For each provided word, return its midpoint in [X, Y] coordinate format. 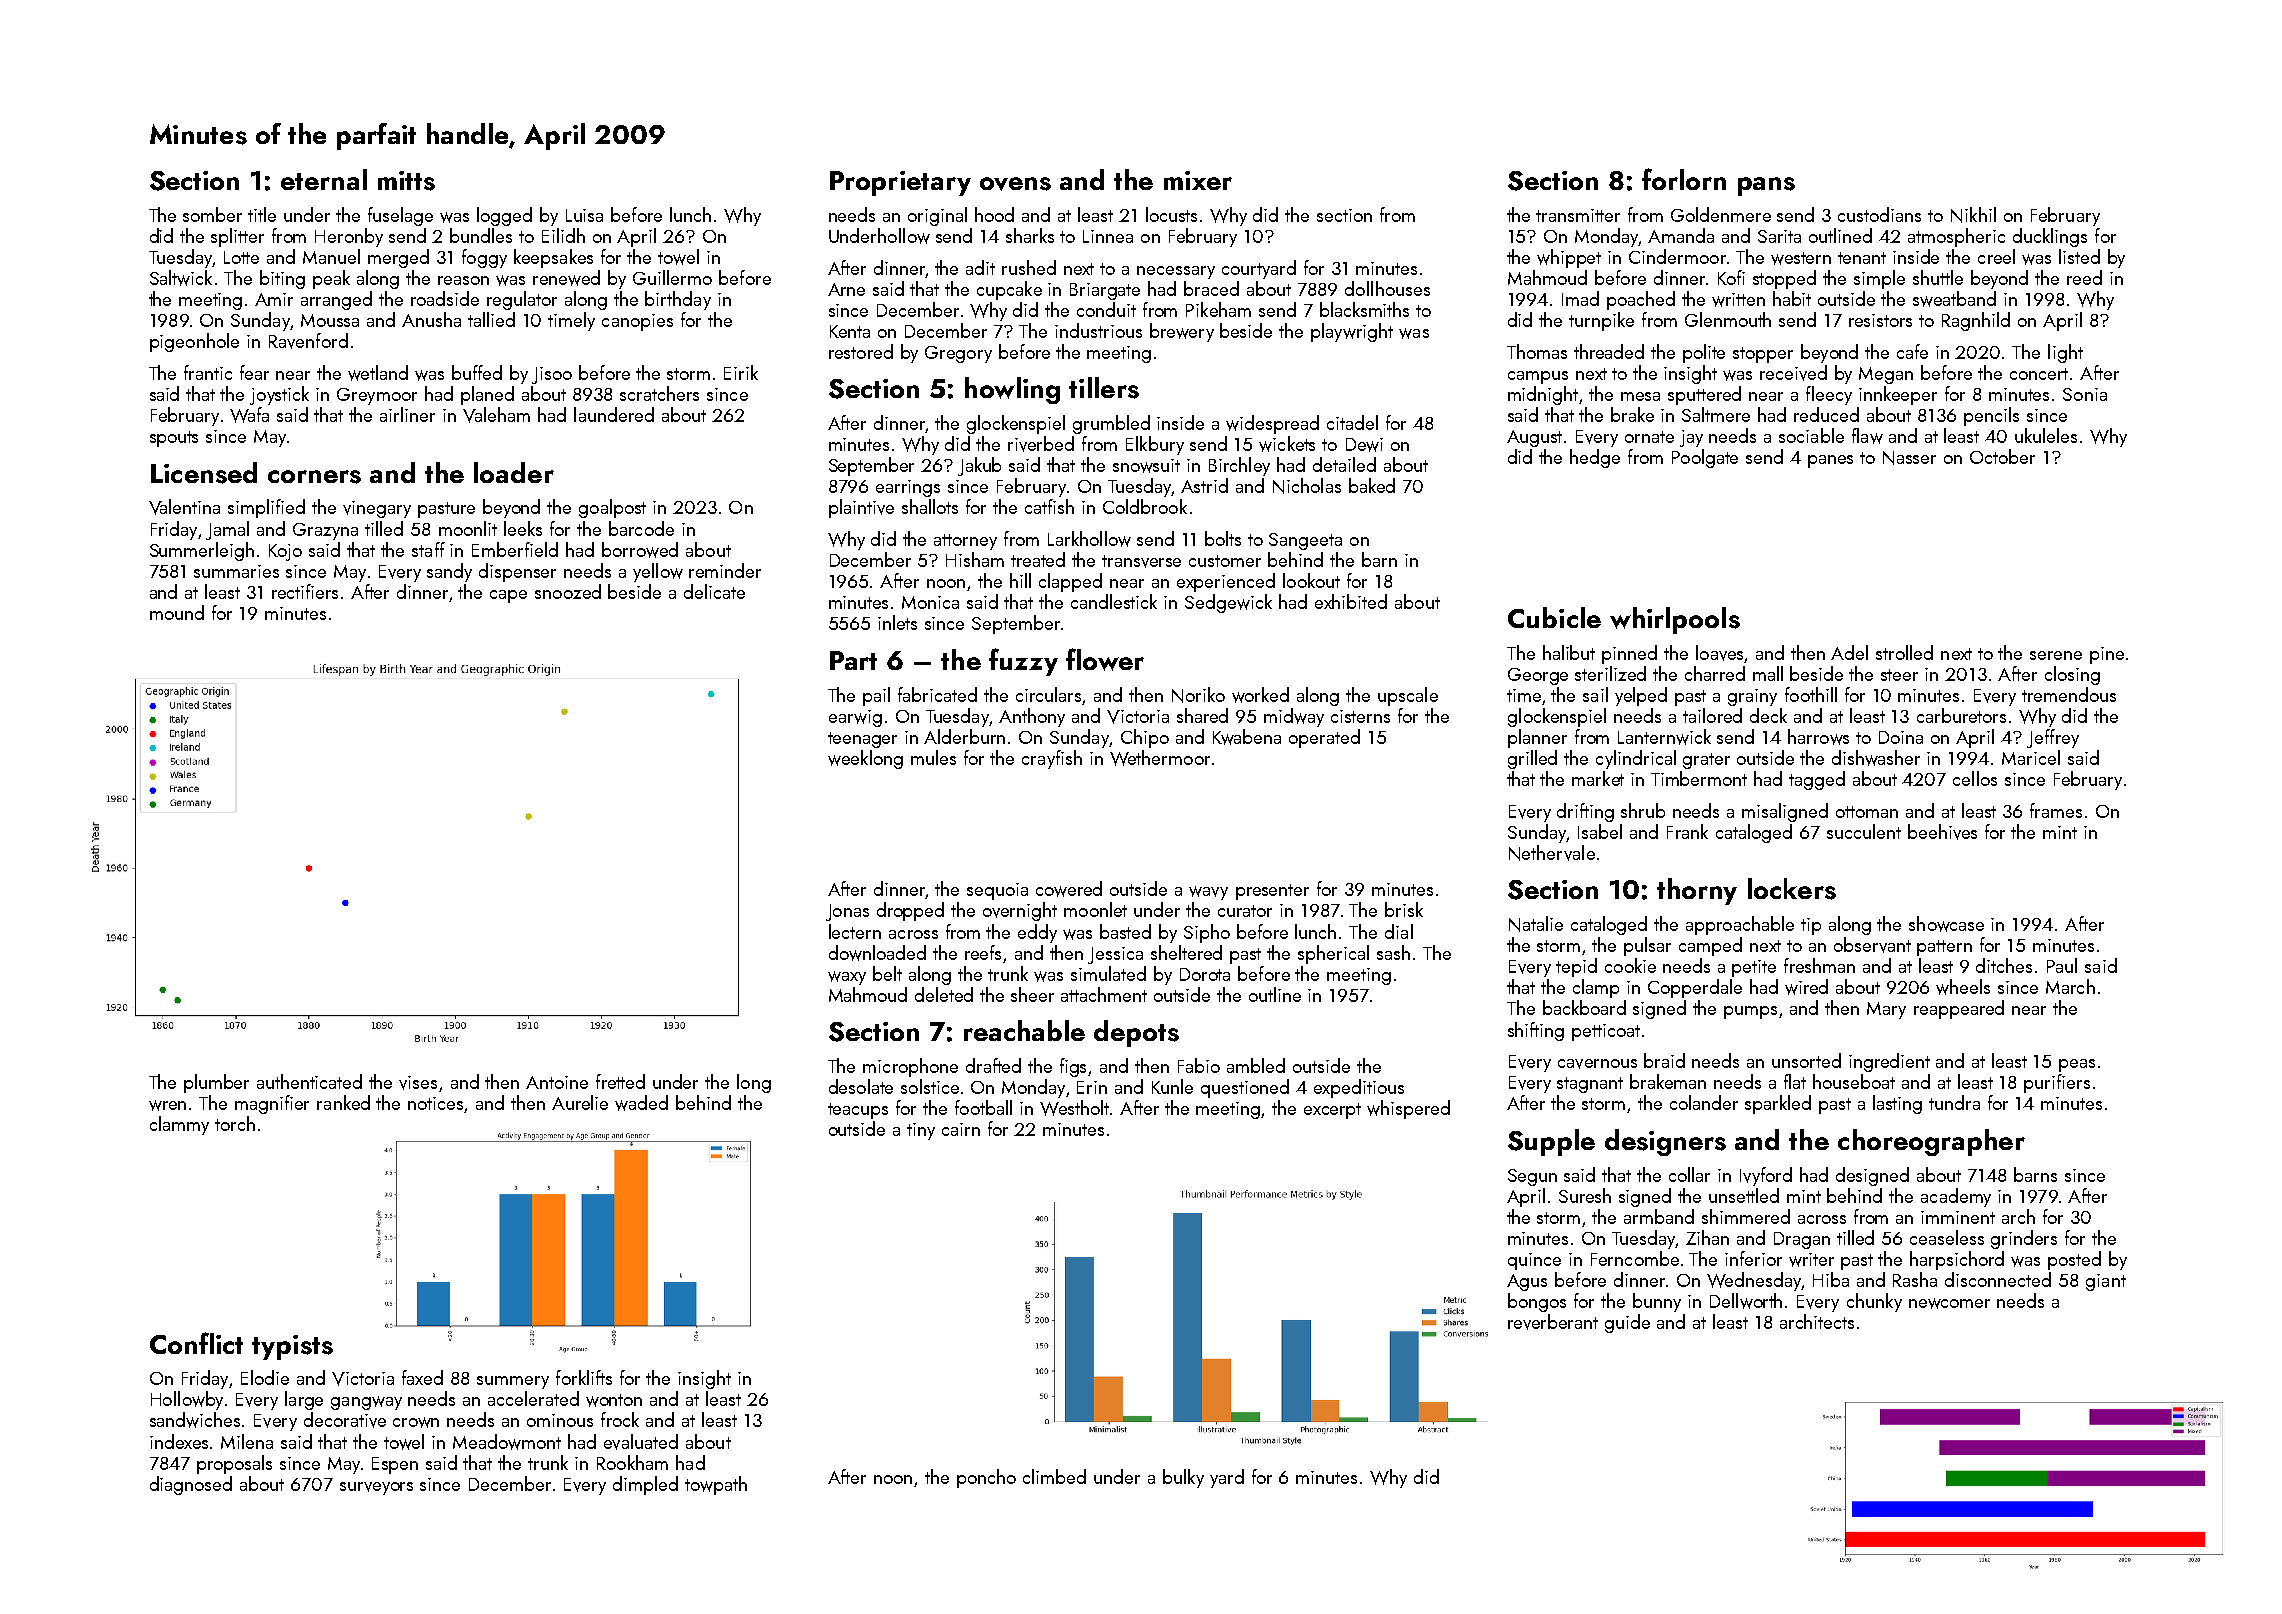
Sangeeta [1305, 541]
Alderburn [964, 736]
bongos [1537, 1302]
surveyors [376, 1488]
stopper [1763, 355]
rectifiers [305, 591]
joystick [279, 395]
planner [1537, 738]
